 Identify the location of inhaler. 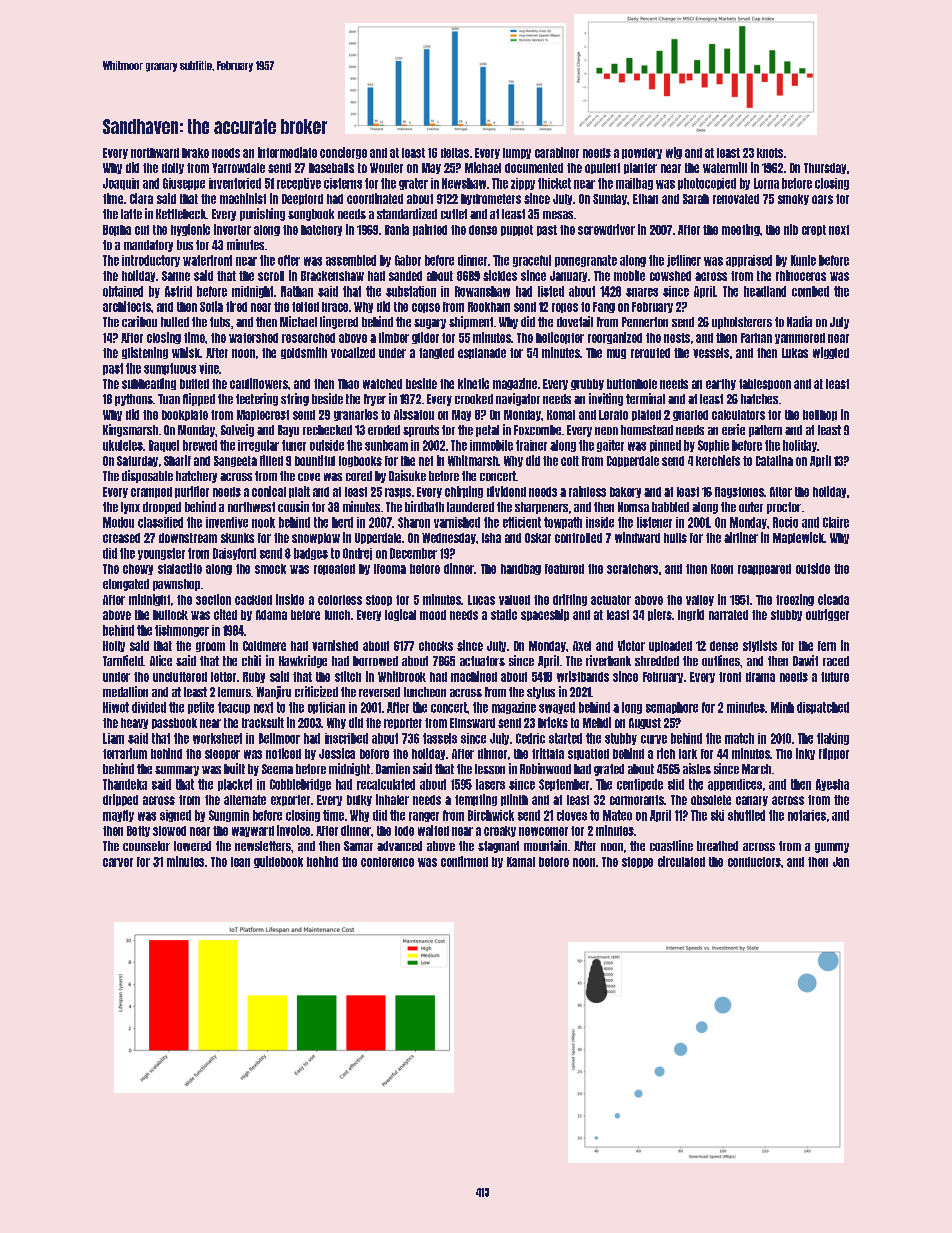
(392, 799).
